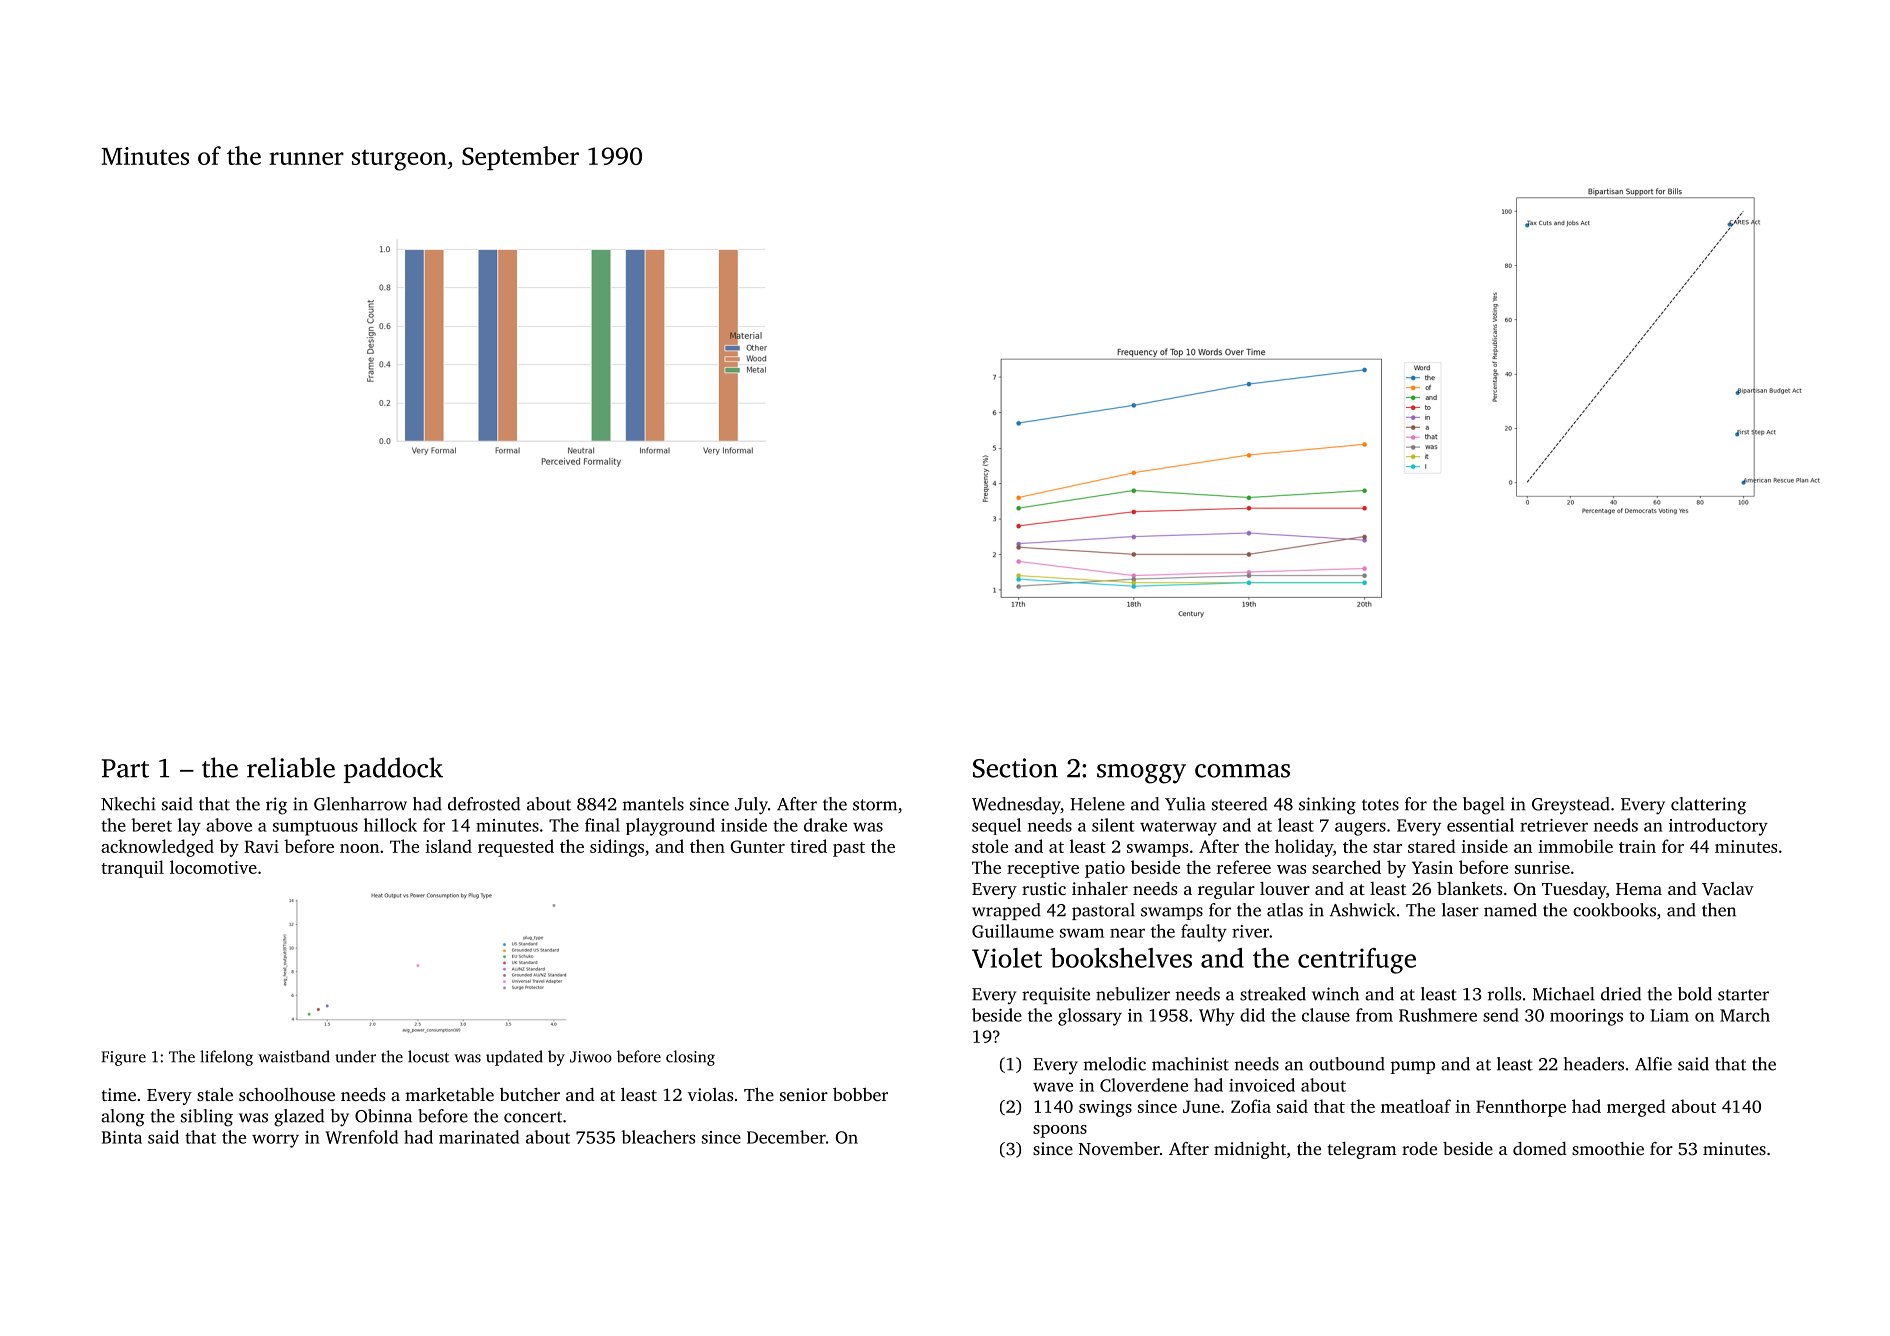 The height and width of the document is (1336, 1890). What do you see at coordinates (479, 1137) in the document?
I see `marinated` at bounding box center [479, 1137].
